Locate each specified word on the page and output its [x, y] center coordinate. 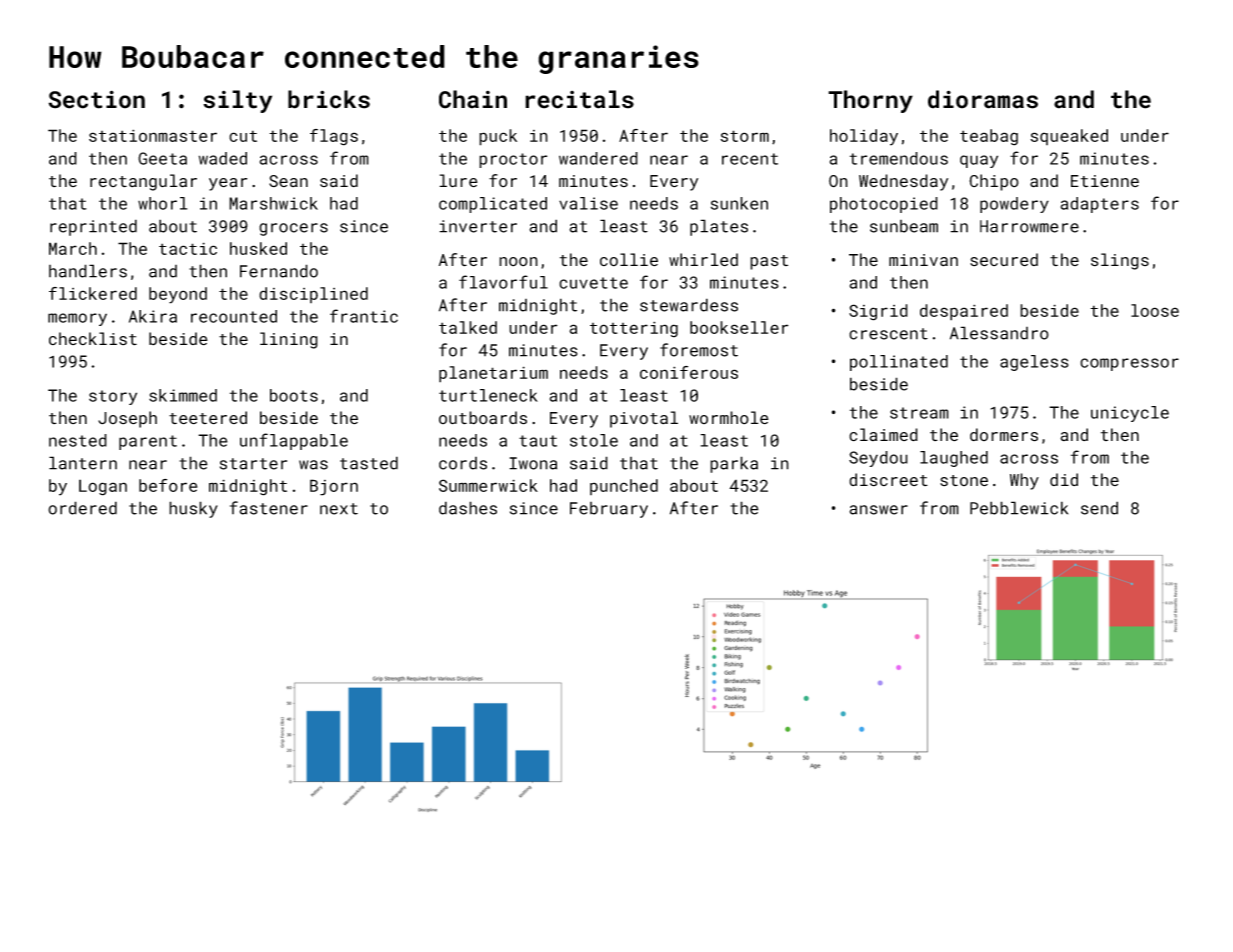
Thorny [870, 101]
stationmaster [153, 135]
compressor [1129, 364]
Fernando [279, 271]
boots [294, 395]
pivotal [644, 419]
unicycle [1130, 414]
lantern [83, 463]
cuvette [593, 283]
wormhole [729, 418]
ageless [1034, 363]
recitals [579, 99]
